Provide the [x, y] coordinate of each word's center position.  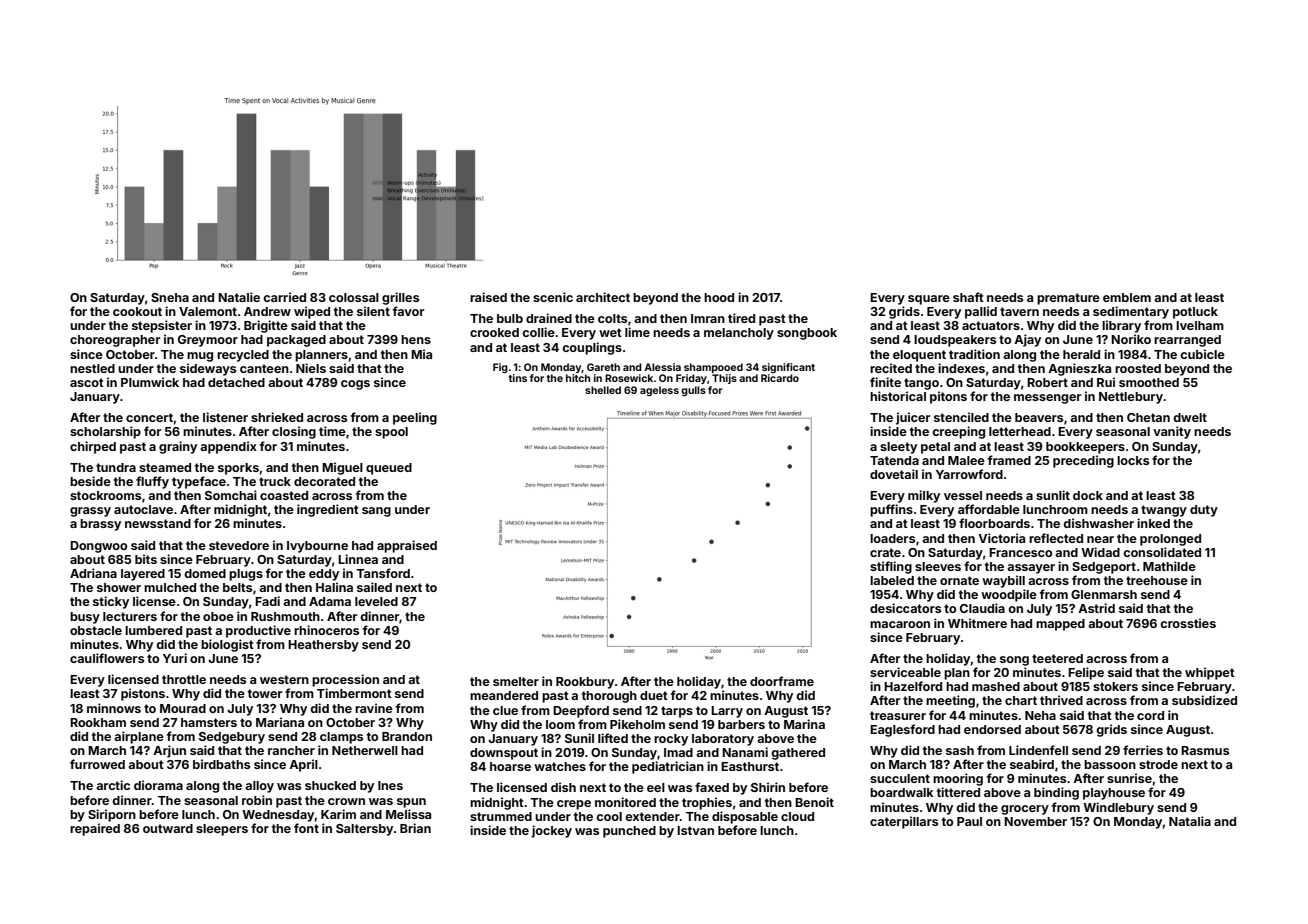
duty [1204, 511]
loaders [892, 538]
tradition [974, 354]
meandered [504, 695]
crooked [494, 332]
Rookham [98, 722]
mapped [1060, 625]
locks [1133, 460]
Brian [415, 828]
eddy [324, 575]
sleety [898, 448]
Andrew [267, 311]
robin [257, 800]
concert [149, 417]
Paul [969, 821]
